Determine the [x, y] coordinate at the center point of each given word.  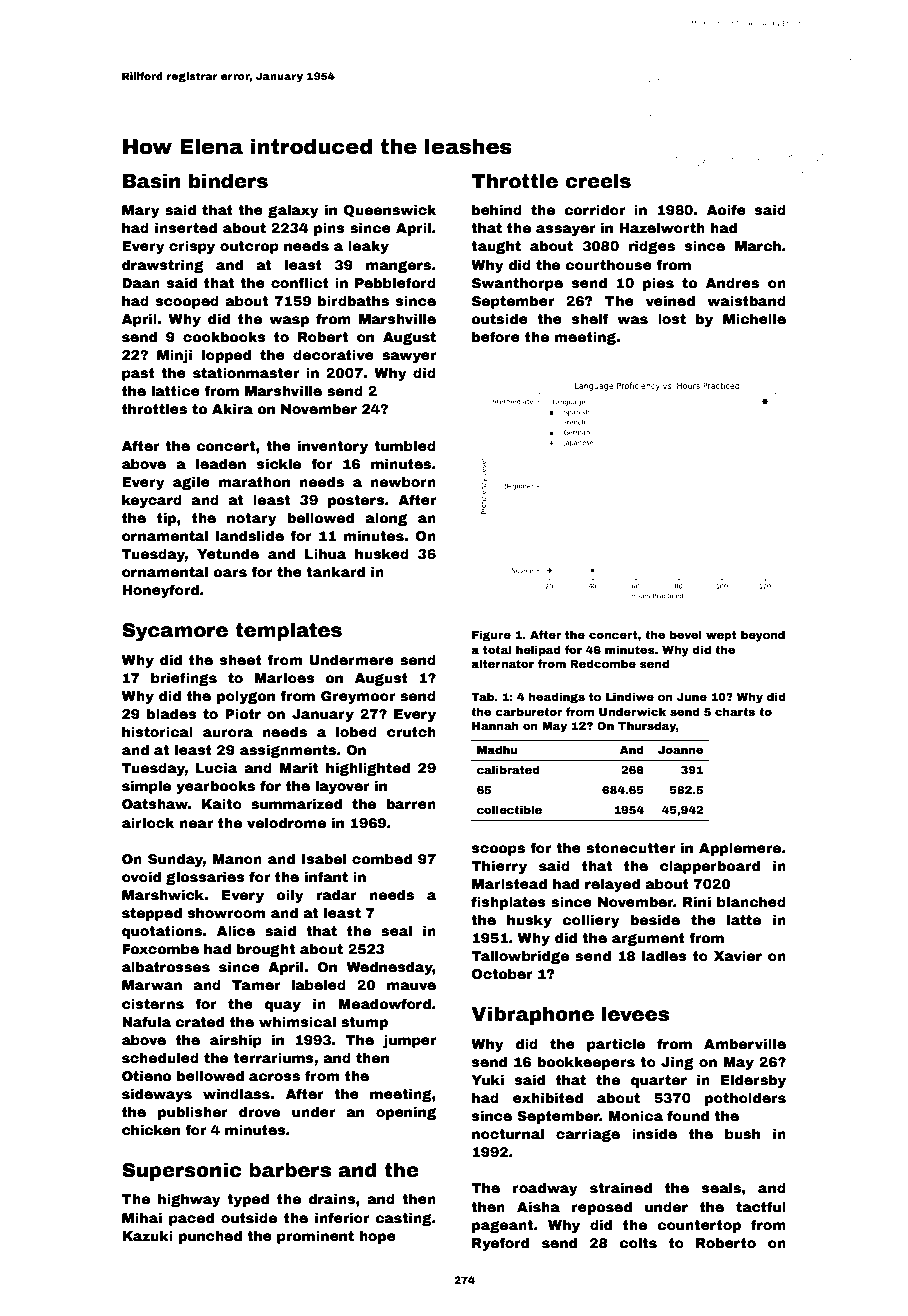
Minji [174, 356]
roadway [545, 1189]
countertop [699, 1226]
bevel [686, 634]
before [496, 336]
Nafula [146, 1021]
